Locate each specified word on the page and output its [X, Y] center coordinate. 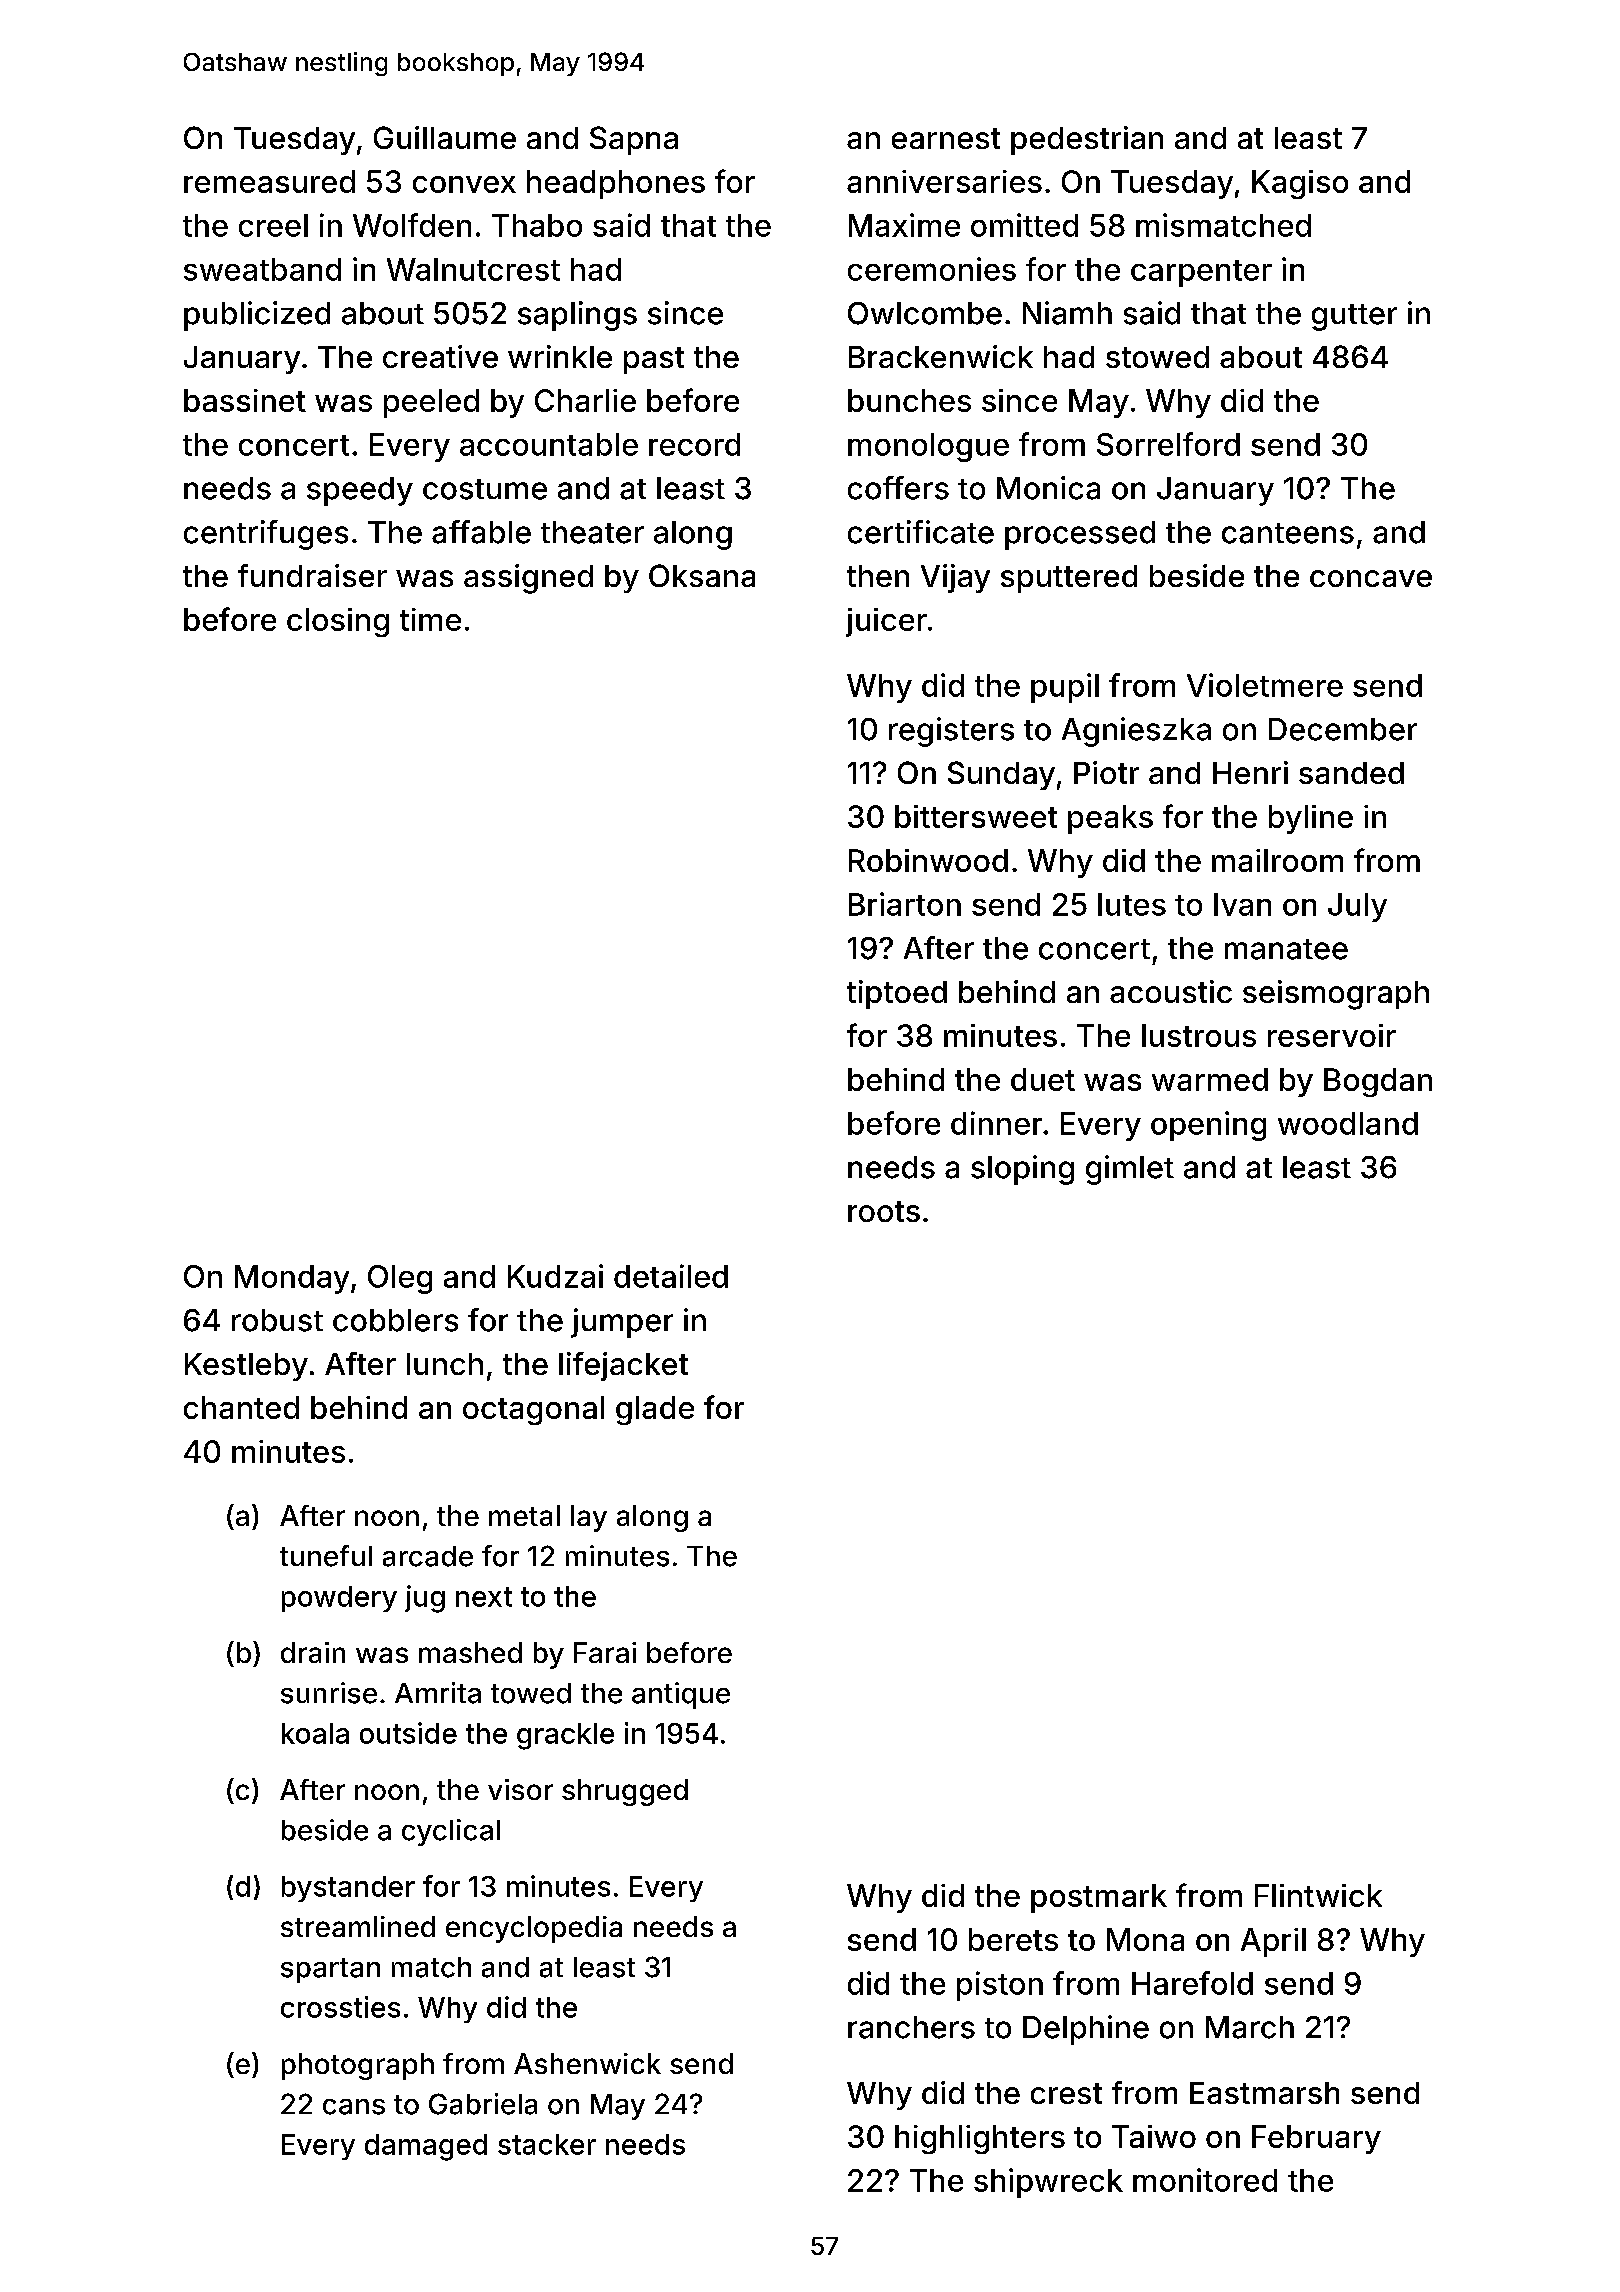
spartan [330, 1970]
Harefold [1192, 1983]
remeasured [269, 181]
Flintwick [1318, 1895]
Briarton [905, 904]
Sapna [634, 140]
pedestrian [1087, 140]
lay [589, 1518]
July [1357, 907]
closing [338, 622]
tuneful [326, 1556]
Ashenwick [587, 2063]
